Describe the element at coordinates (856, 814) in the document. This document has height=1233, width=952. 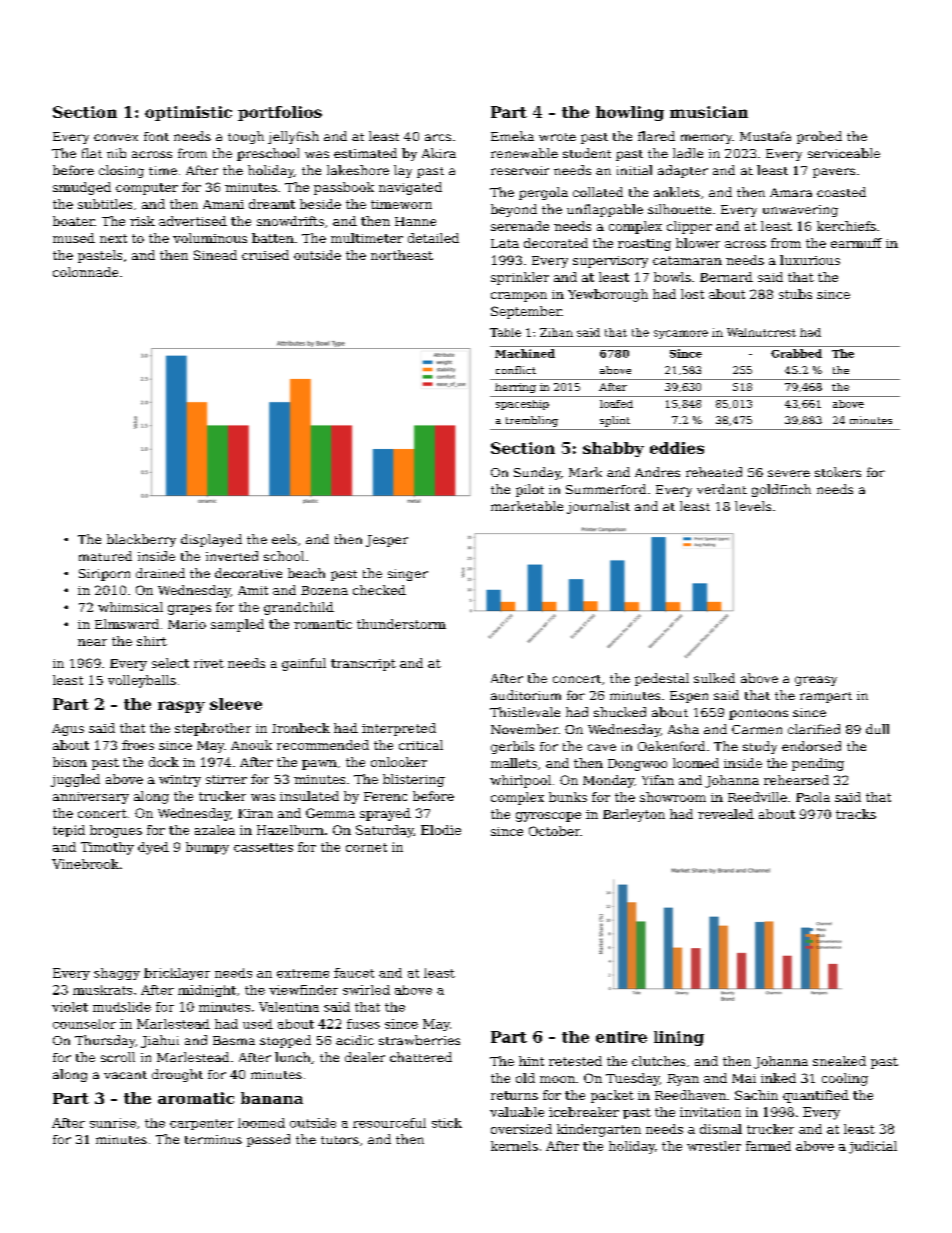
I see `tracks` at that location.
